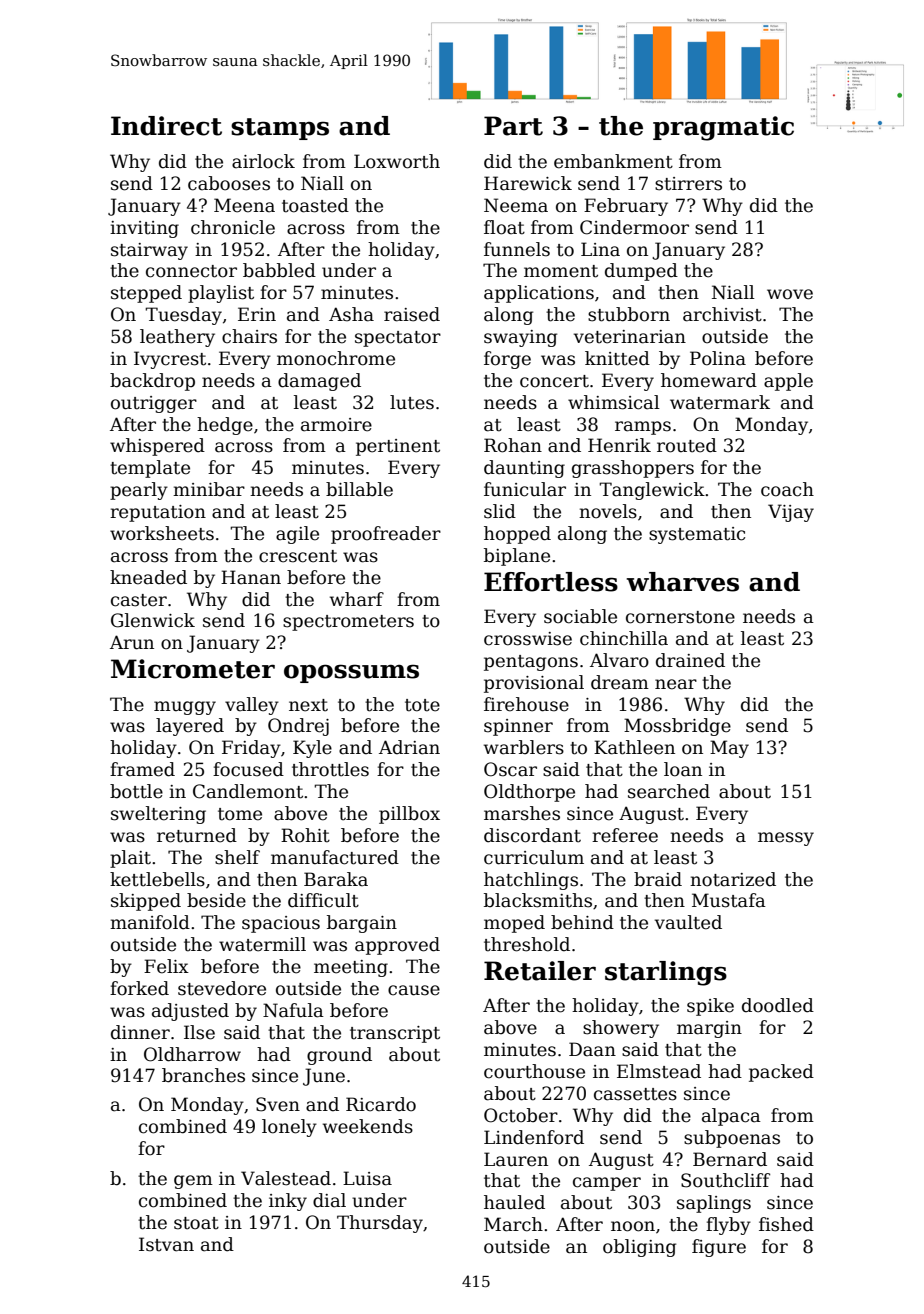 Image resolution: width=924 pixels, height=1314 pixels. Describe the element at coordinates (166, 126) in the screenshot. I see `Indirect` at that location.
